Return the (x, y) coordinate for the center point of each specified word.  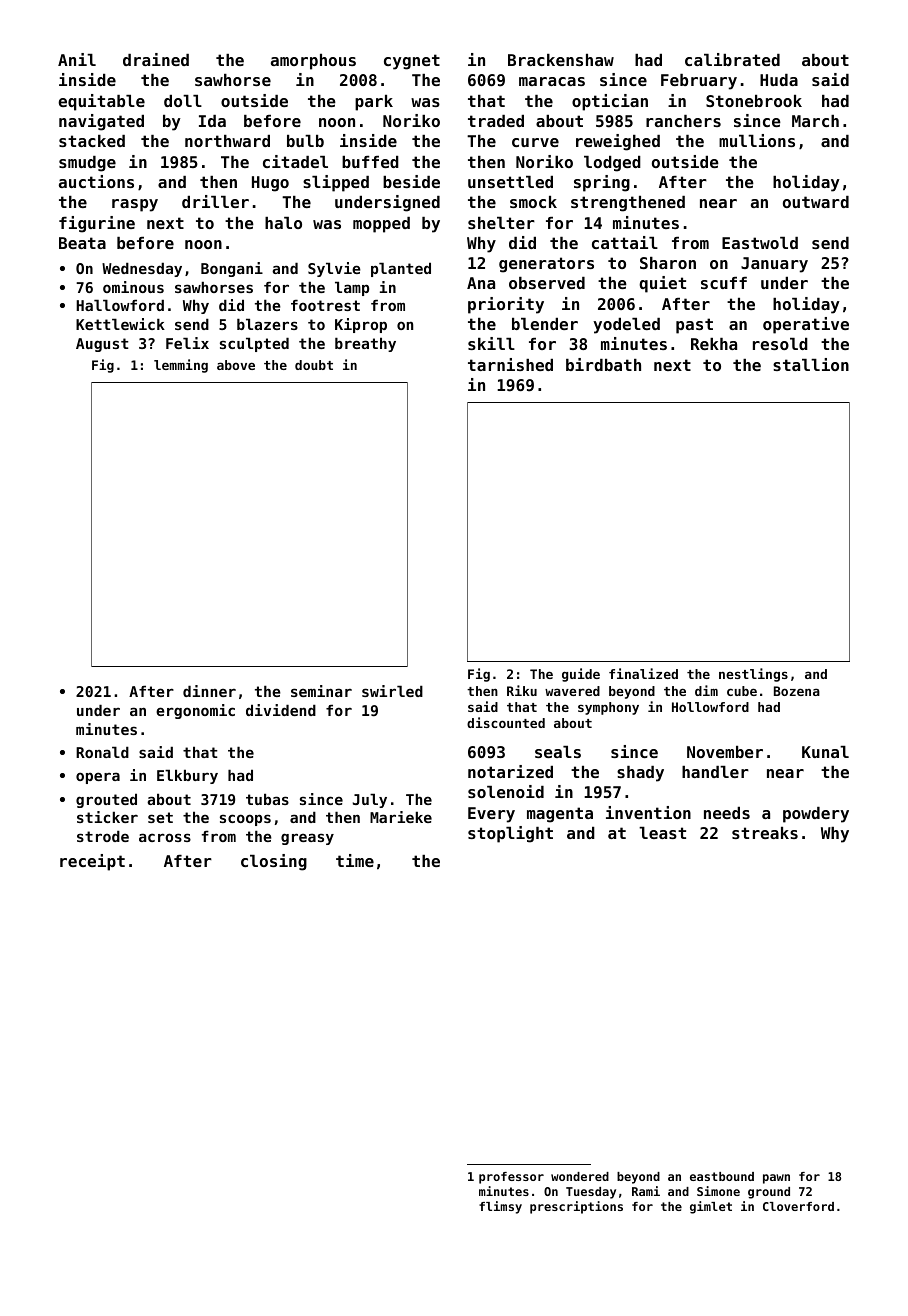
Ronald (102, 752)
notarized (510, 771)
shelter (501, 223)
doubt (314, 365)
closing (274, 862)
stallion (811, 364)
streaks (765, 833)
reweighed (618, 142)
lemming (181, 366)
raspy (135, 205)
